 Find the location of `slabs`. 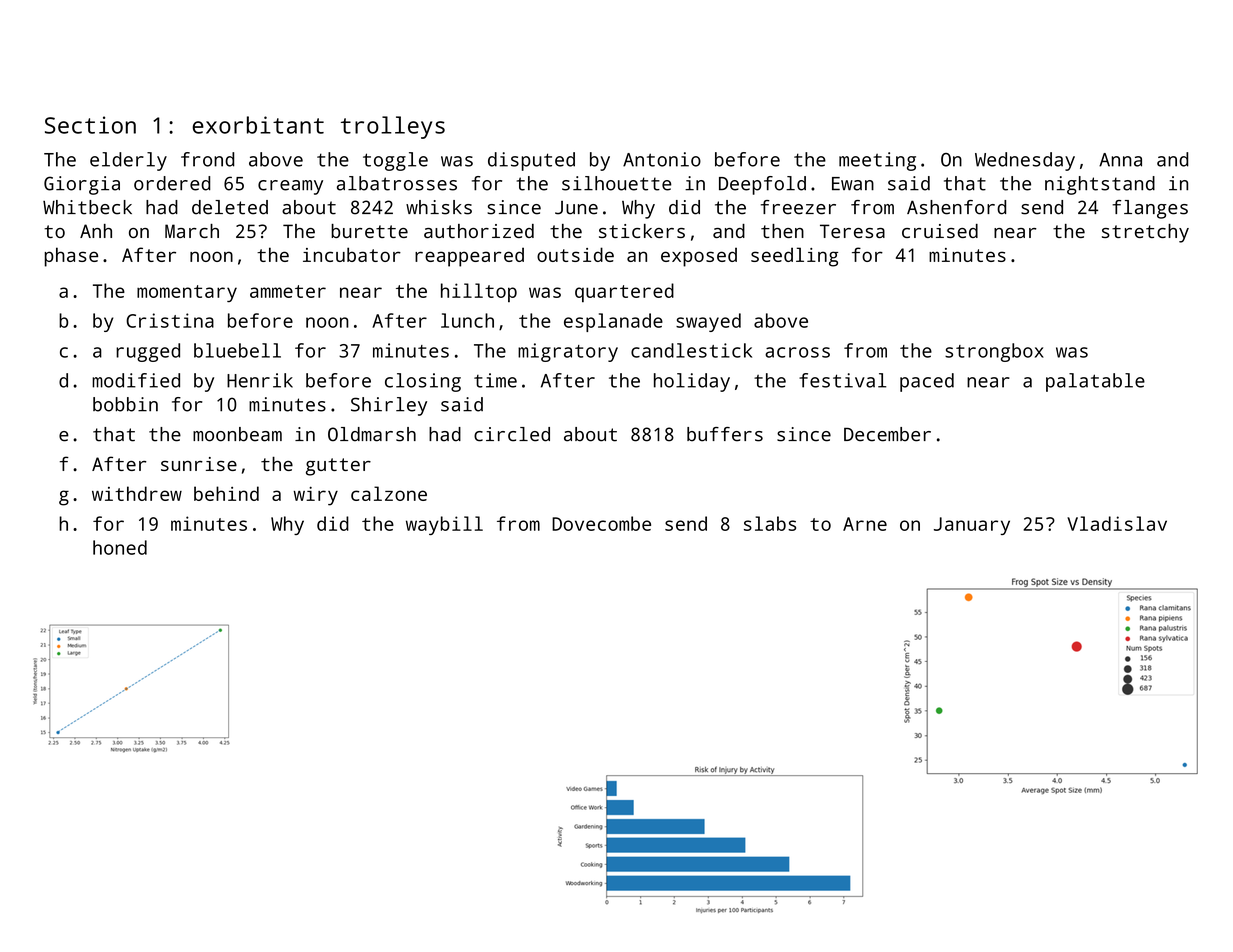

slabs is located at coordinates (770, 523).
